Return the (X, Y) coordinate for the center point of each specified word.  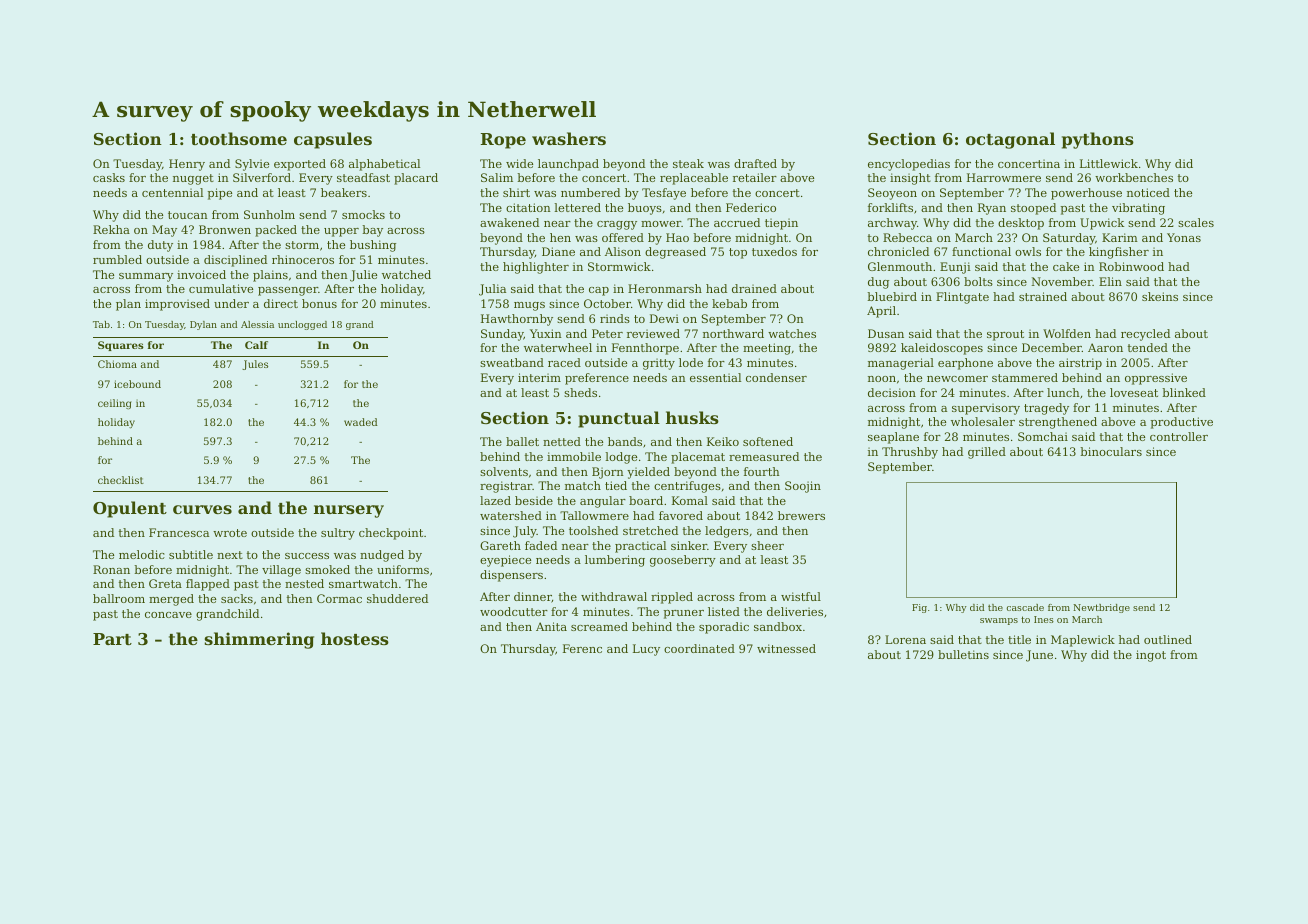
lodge (621, 458)
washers (569, 138)
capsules (333, 140)
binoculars (1111, 451)
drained (754, 288)
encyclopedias (909, 165)
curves (202, 509)
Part (112, 639)
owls (1028, 251)
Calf (256, 345)
